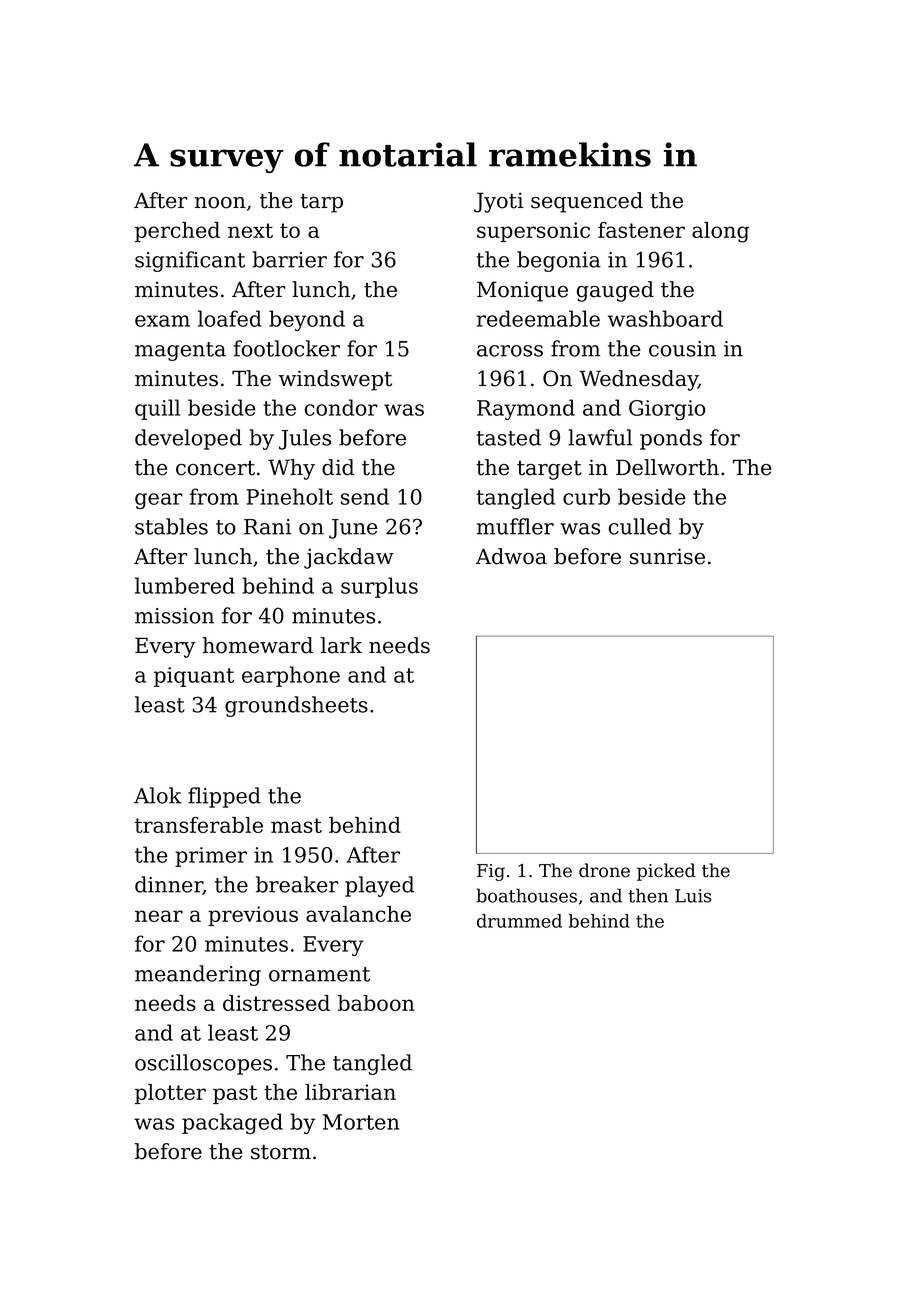 Image resolution: width=908 pixels, height=1316 pixels. Describe the element at coordinates (549, 470) in the screenshot. I see `target` at that location.
